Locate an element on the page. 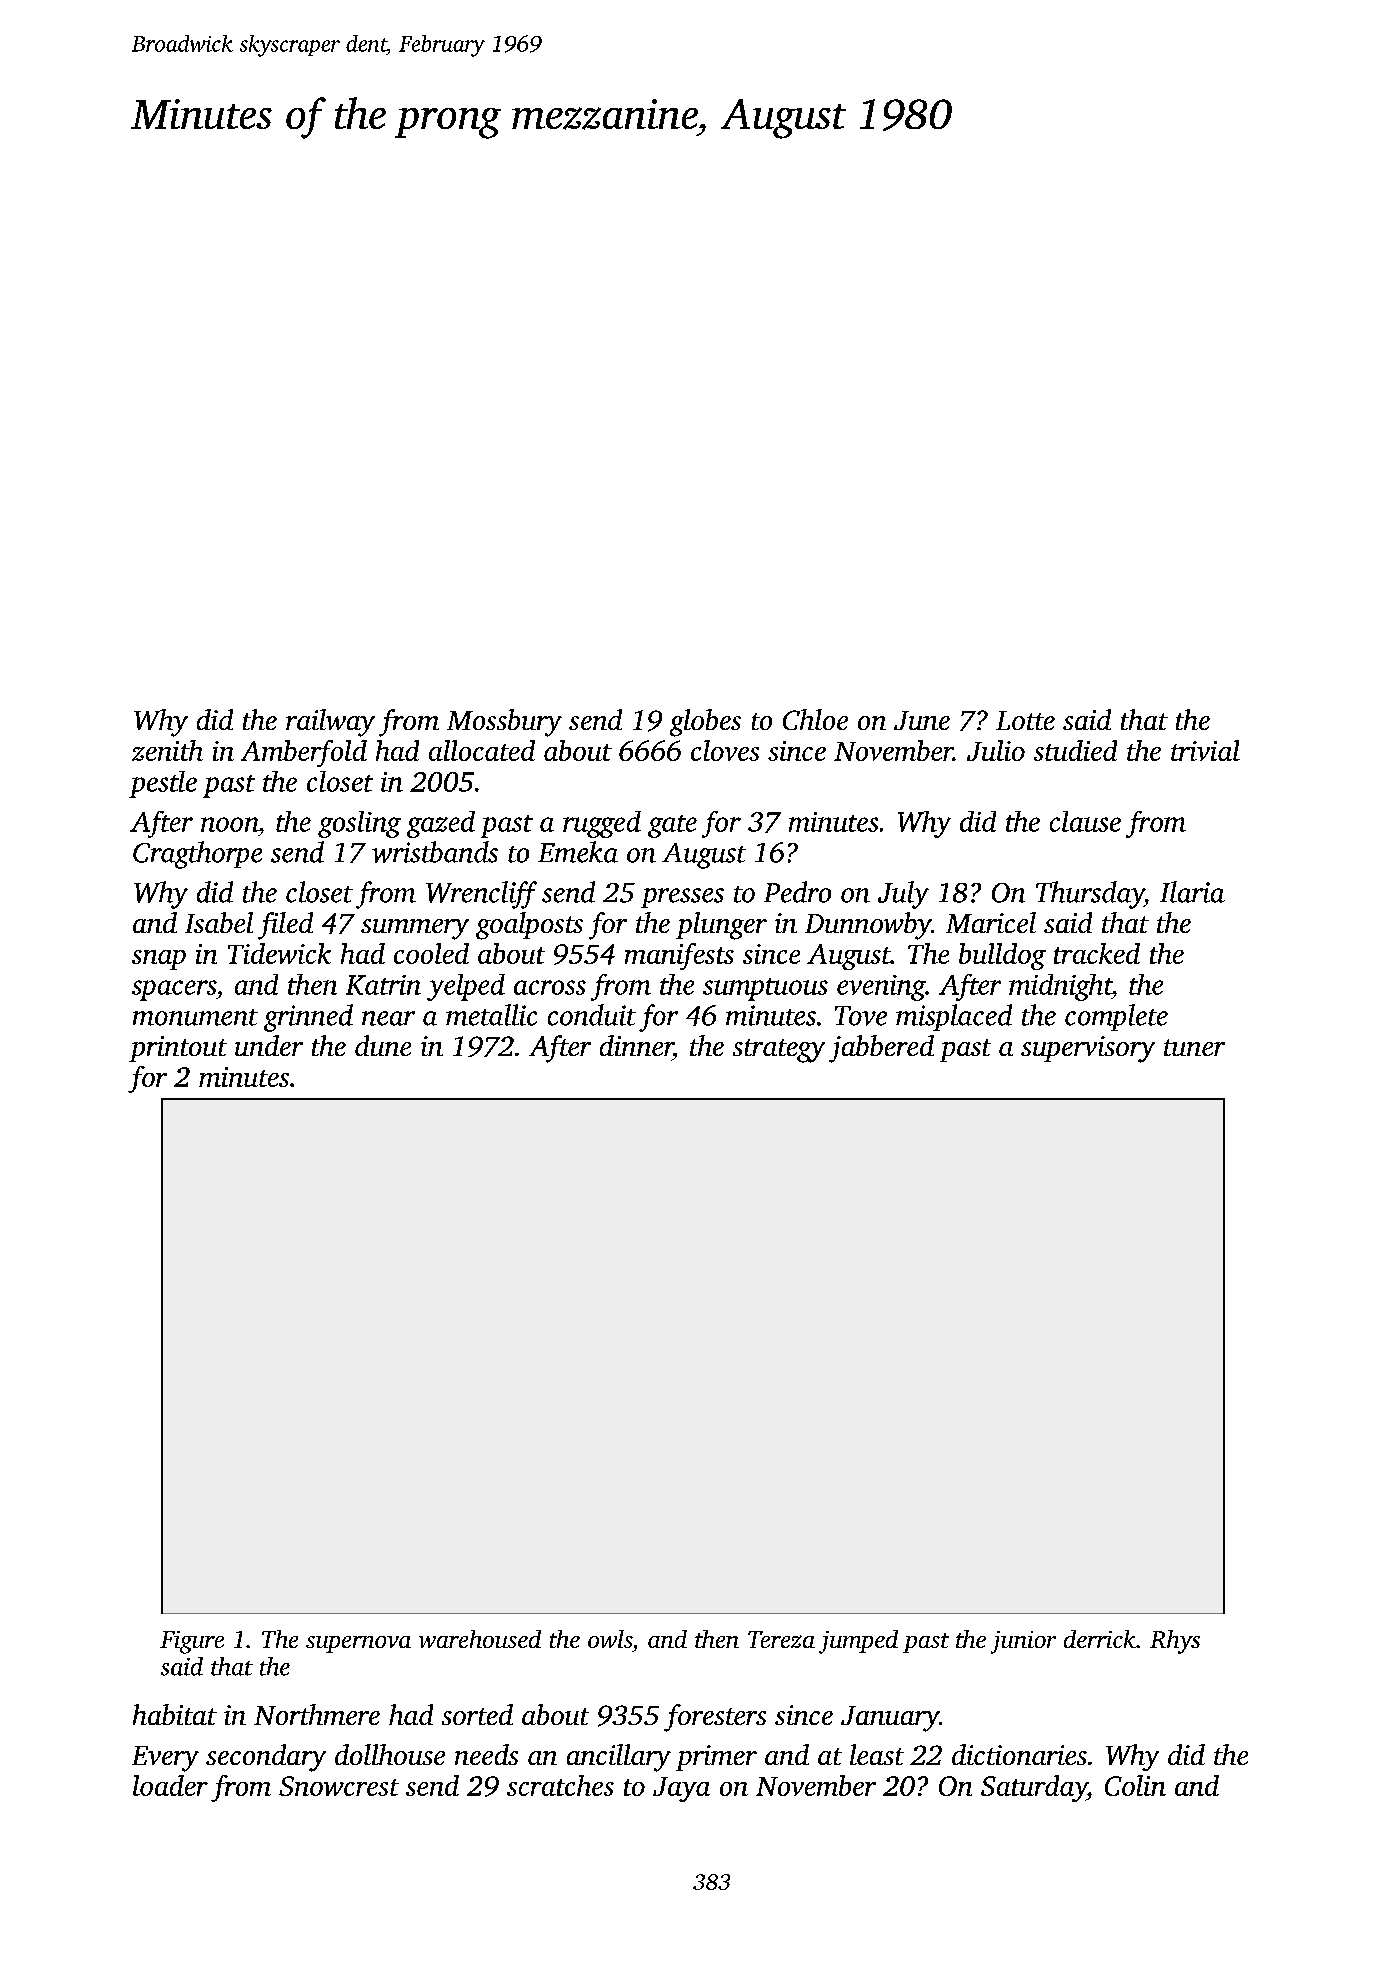 This document has height=1969, width=1386. Jaya is located at coordinates (681, 1789).
